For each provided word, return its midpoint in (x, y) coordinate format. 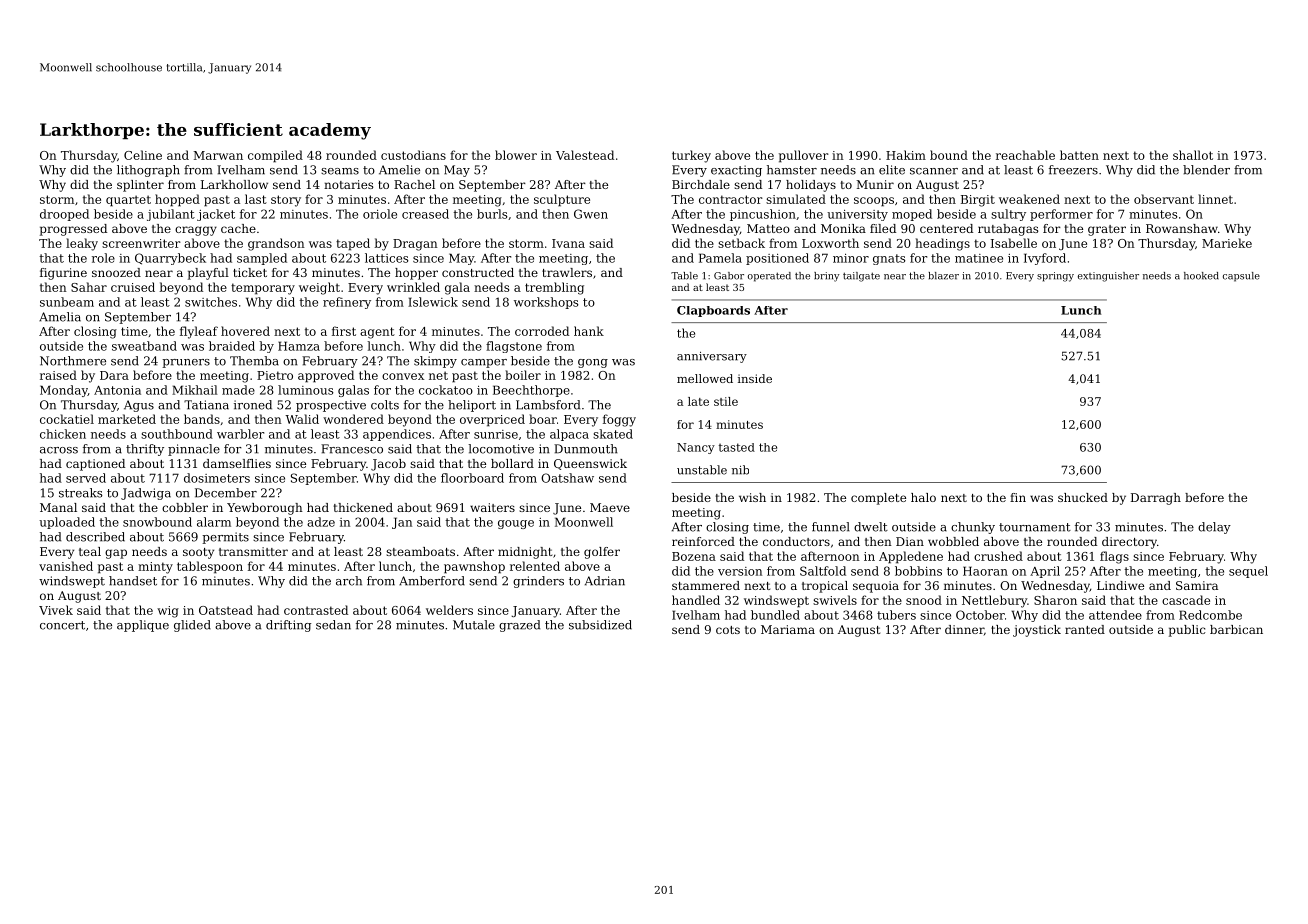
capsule (1241, 277)
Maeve (610, 507)
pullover (804, 156)
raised (58, 375)
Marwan (218, 155)
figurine (63, 274)
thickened (363, 507)
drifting (288, 626)
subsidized (600, 625)
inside (755, 378)
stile (726, 401)
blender (1206, 170)
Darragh (1156, 499)
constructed (478, 272)
